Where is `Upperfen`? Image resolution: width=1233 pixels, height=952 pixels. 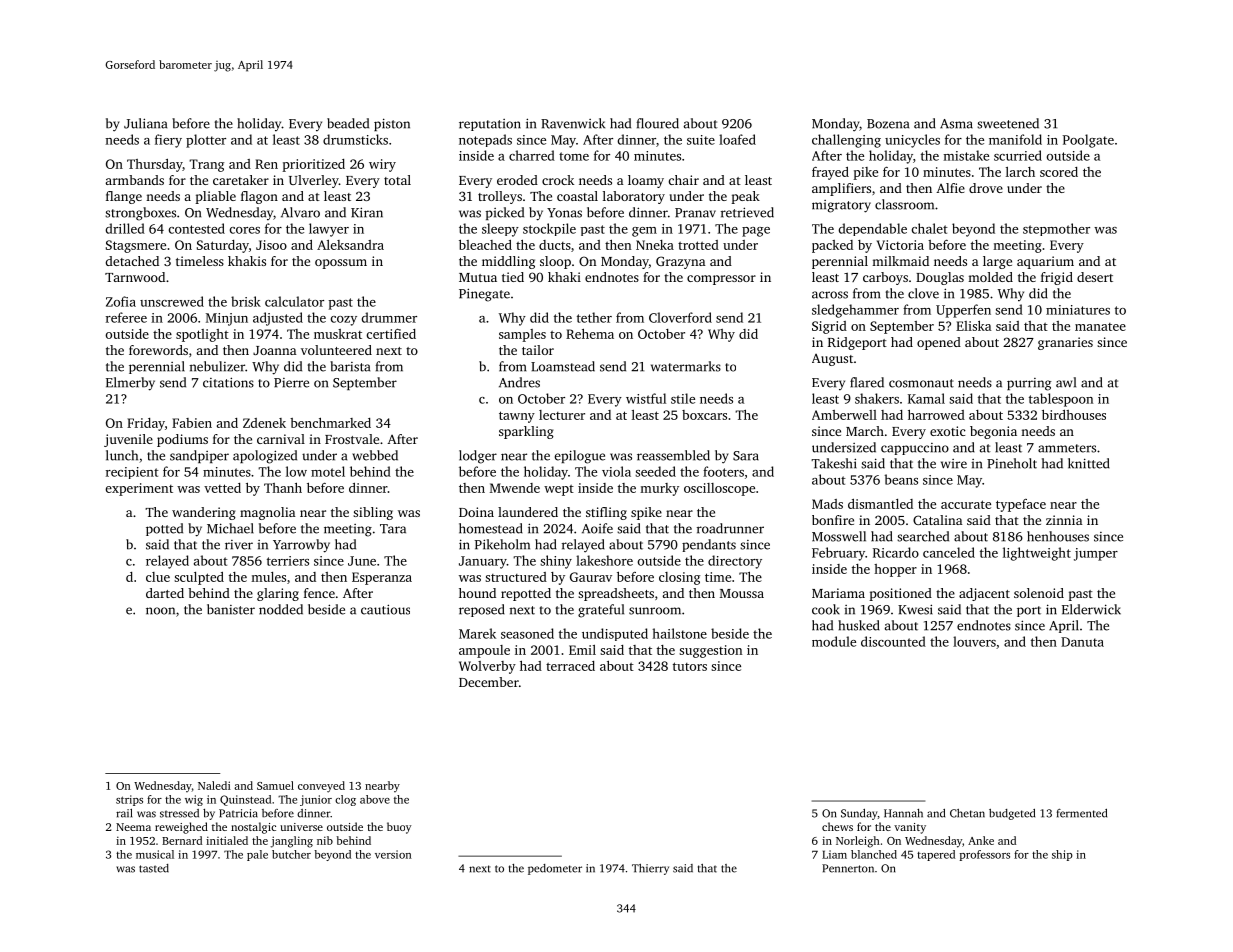 Upperfen is located at coordinates (963, 311).
